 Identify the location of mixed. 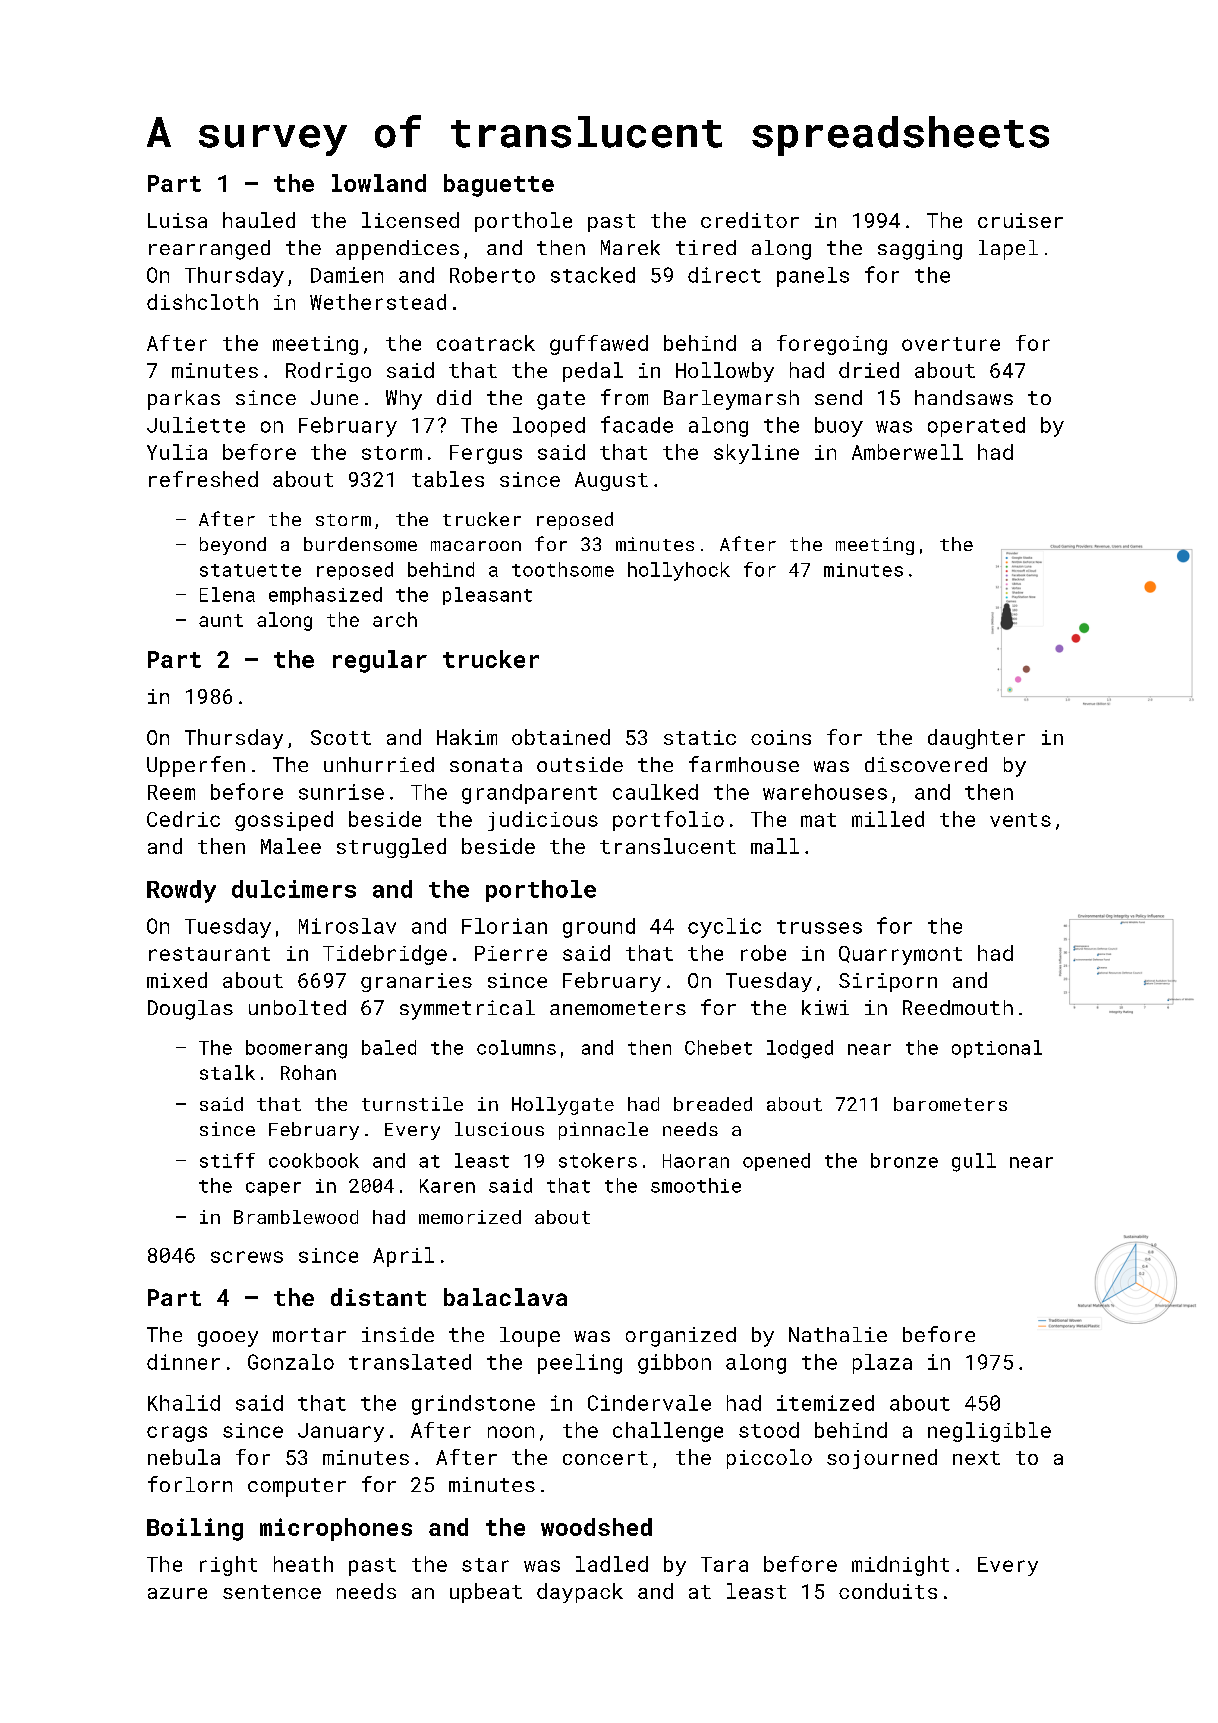
(177, 980).
